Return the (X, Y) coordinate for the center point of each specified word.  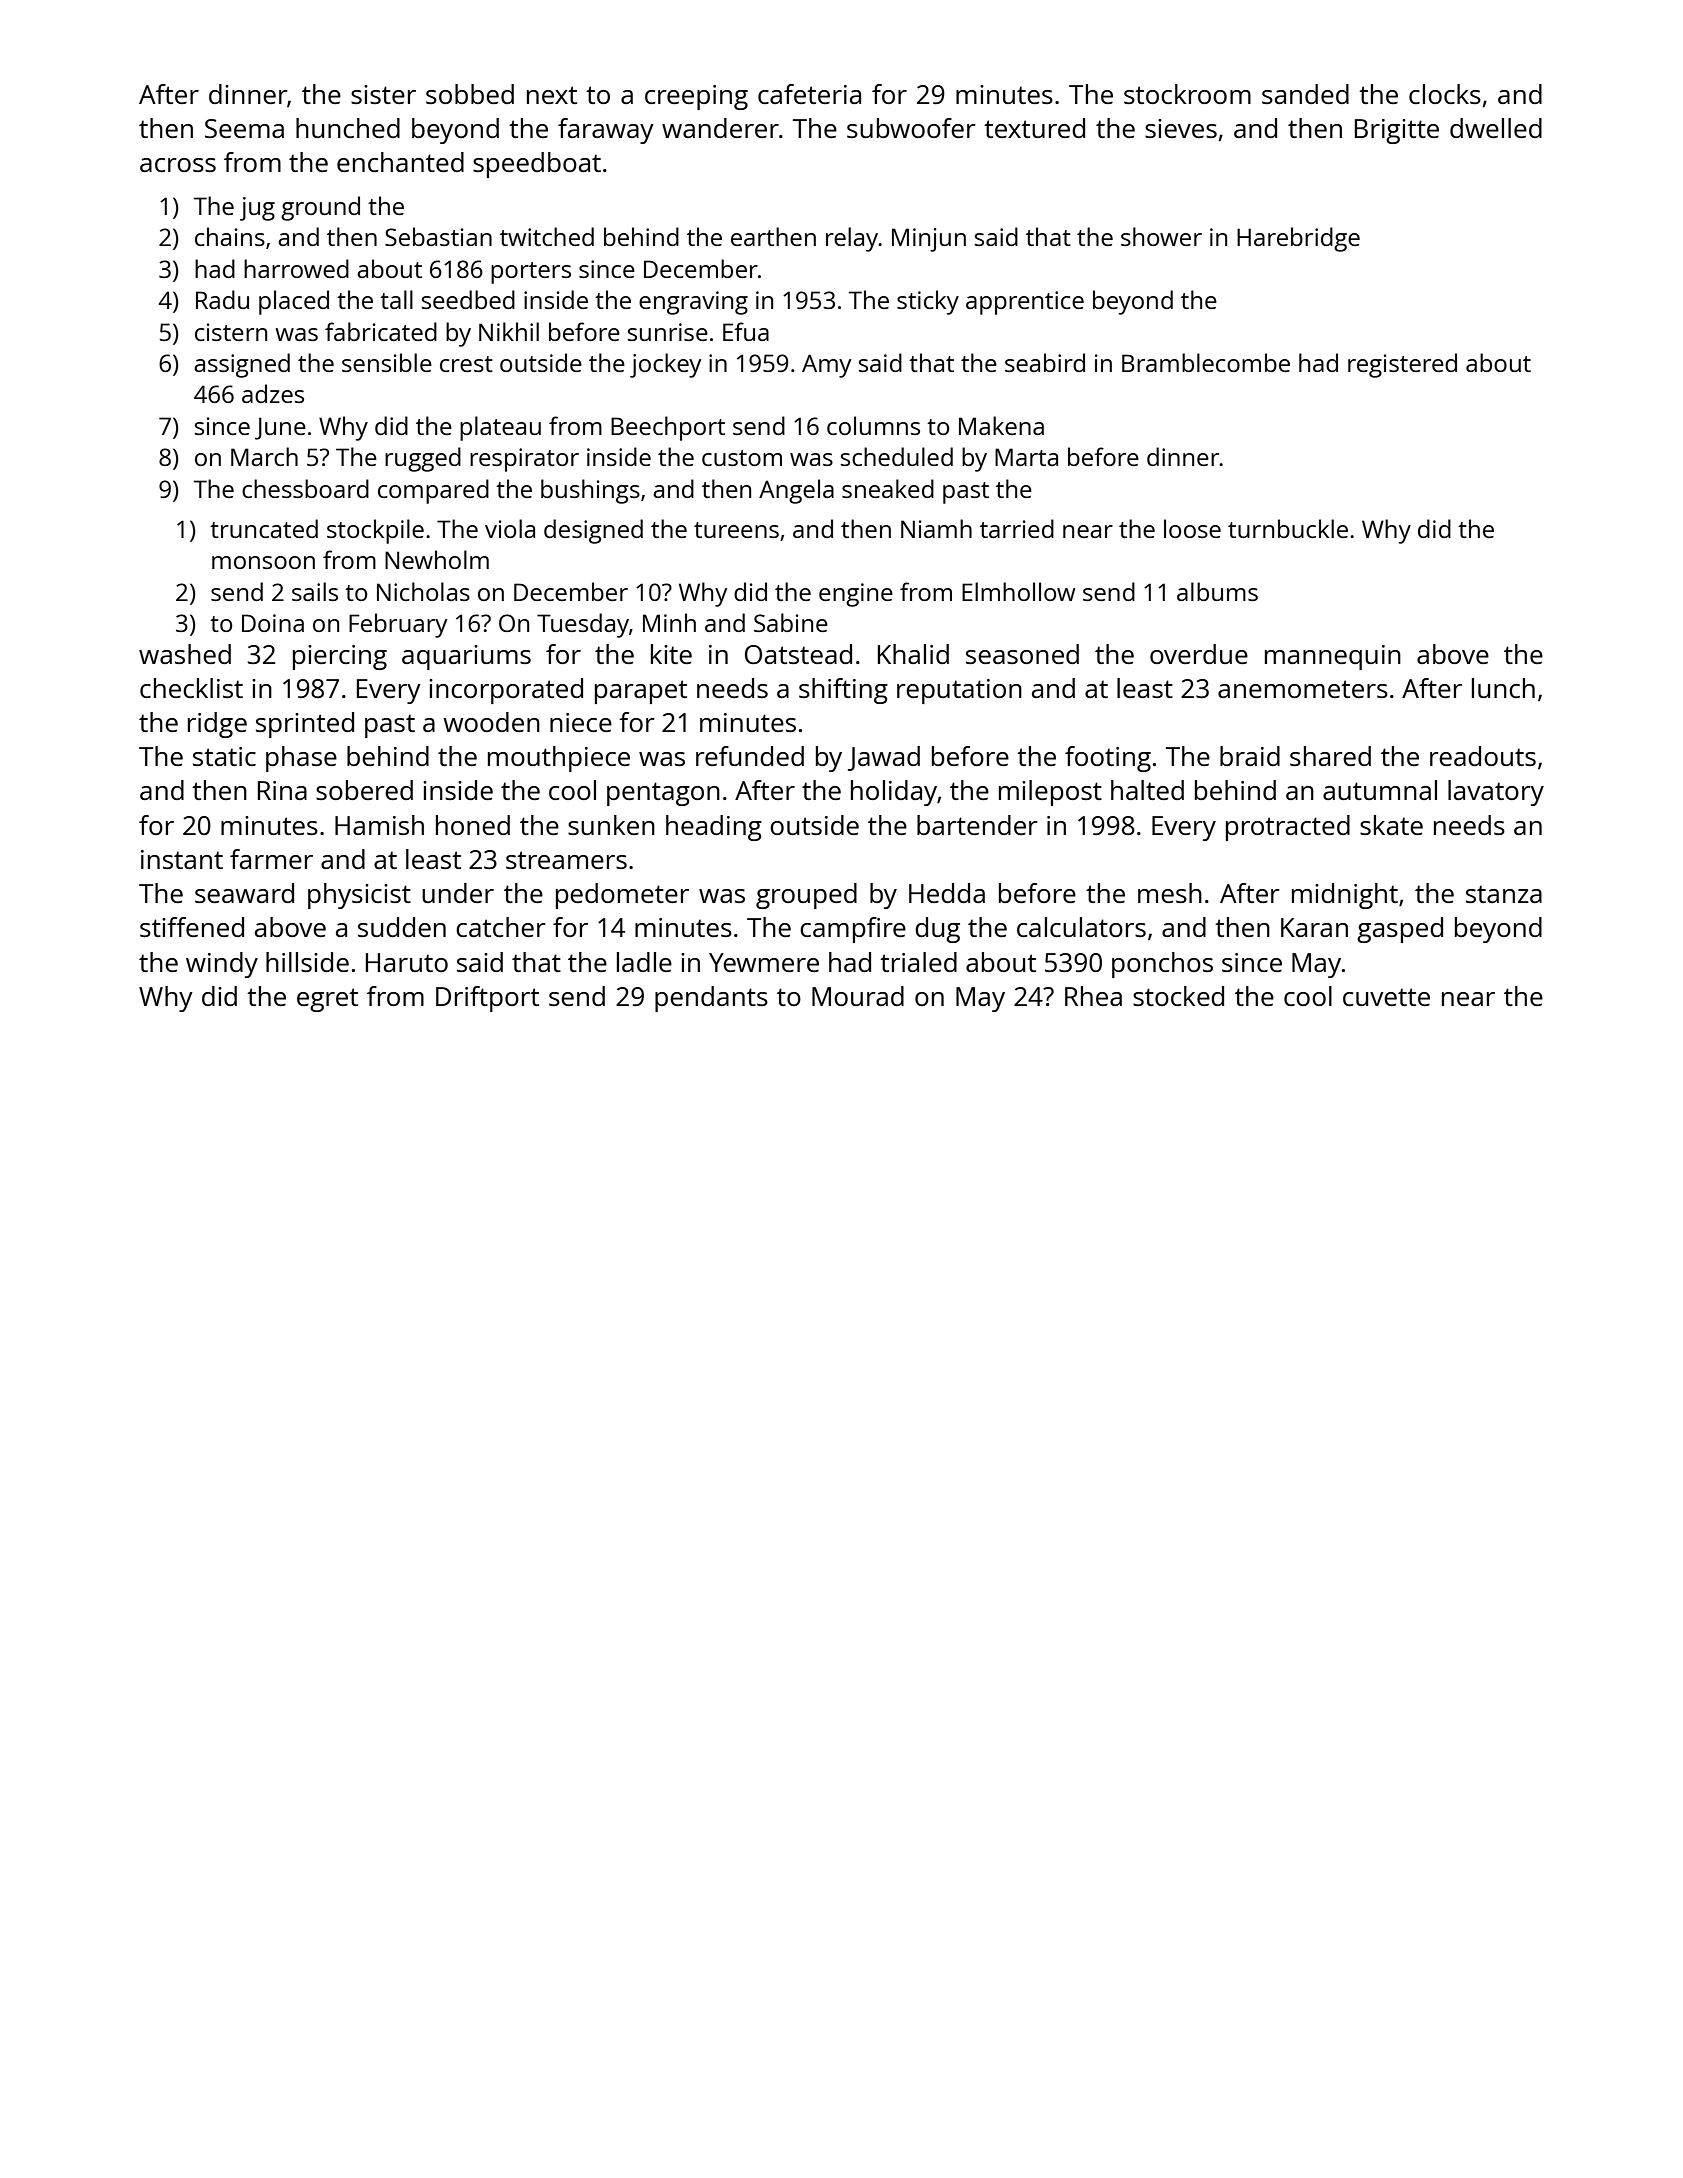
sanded (1305, 94)
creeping (696, 97)
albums (1217, 591)
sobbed (470, 94)
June (280, 428)
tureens (736, 530)
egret (327, 1000)
